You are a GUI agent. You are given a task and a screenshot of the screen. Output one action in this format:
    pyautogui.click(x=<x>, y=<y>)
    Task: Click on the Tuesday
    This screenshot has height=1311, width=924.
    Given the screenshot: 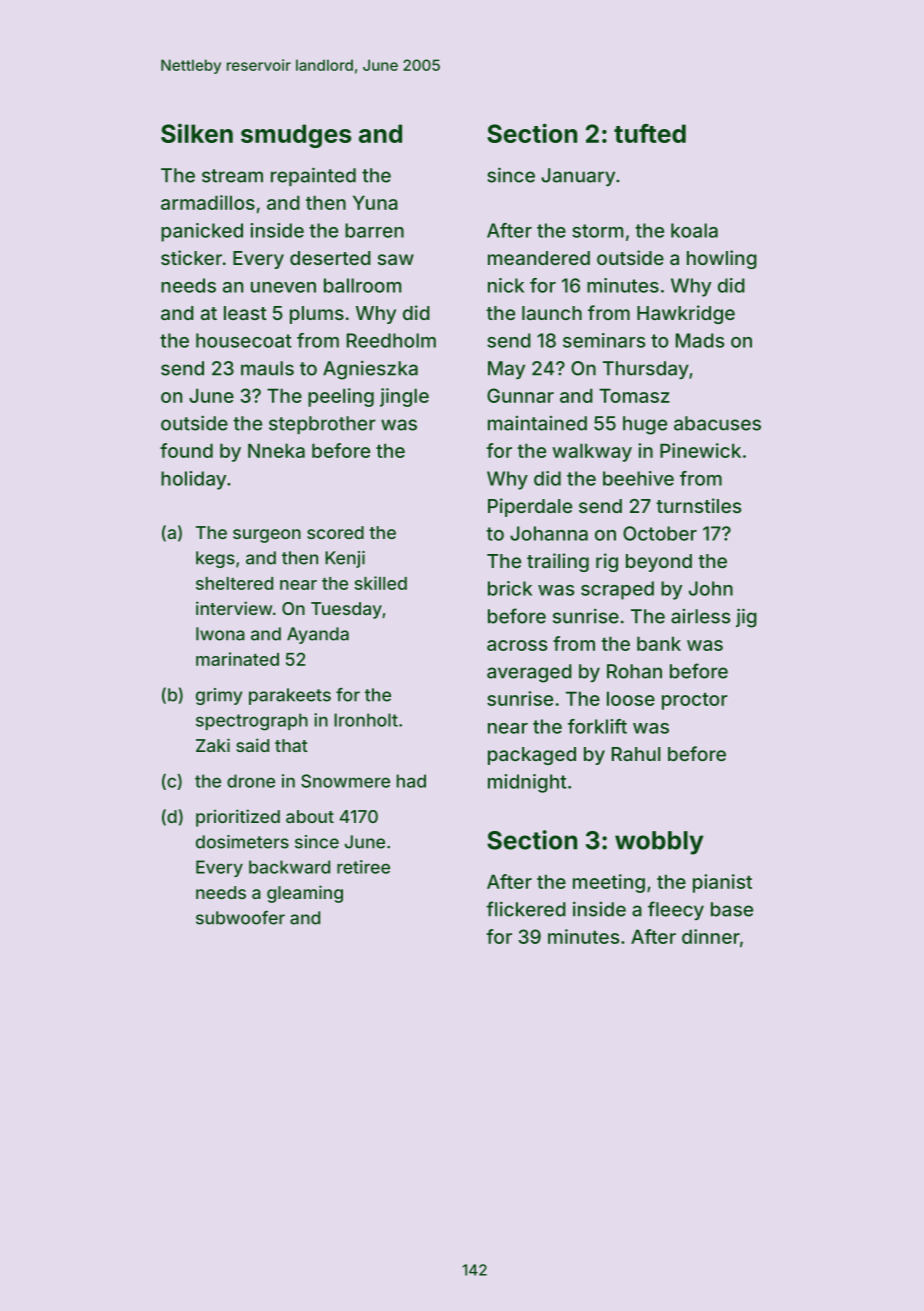 What is the action you would take?
    pyautogui.click(x=346, y=610)
